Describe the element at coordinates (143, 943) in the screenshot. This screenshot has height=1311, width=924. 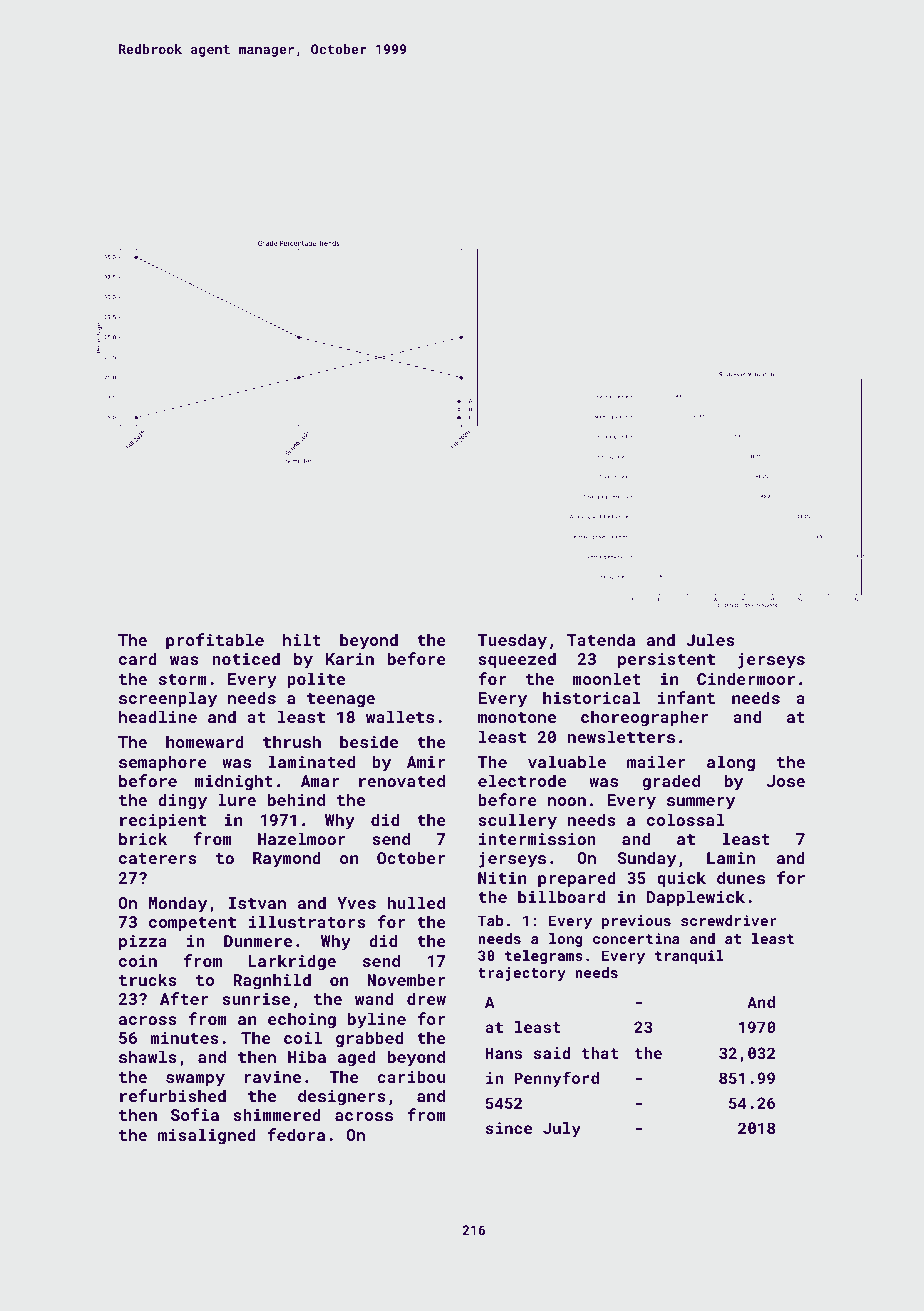
I see `pizza` at that location.
